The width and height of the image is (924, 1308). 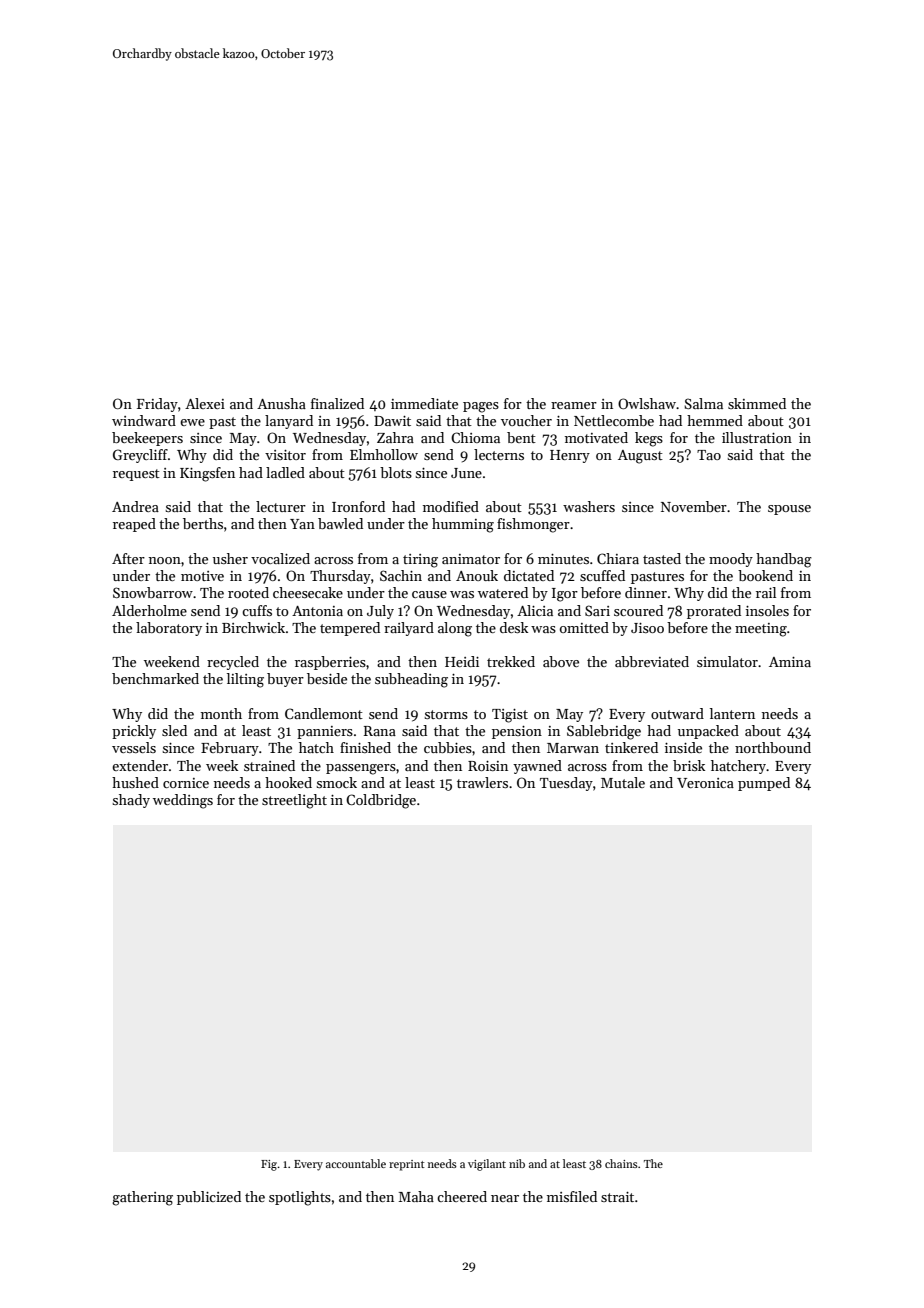 What do you see at coordinates (764, 784) in the image?
I see `pumped` at bounding box center [764, 784].
